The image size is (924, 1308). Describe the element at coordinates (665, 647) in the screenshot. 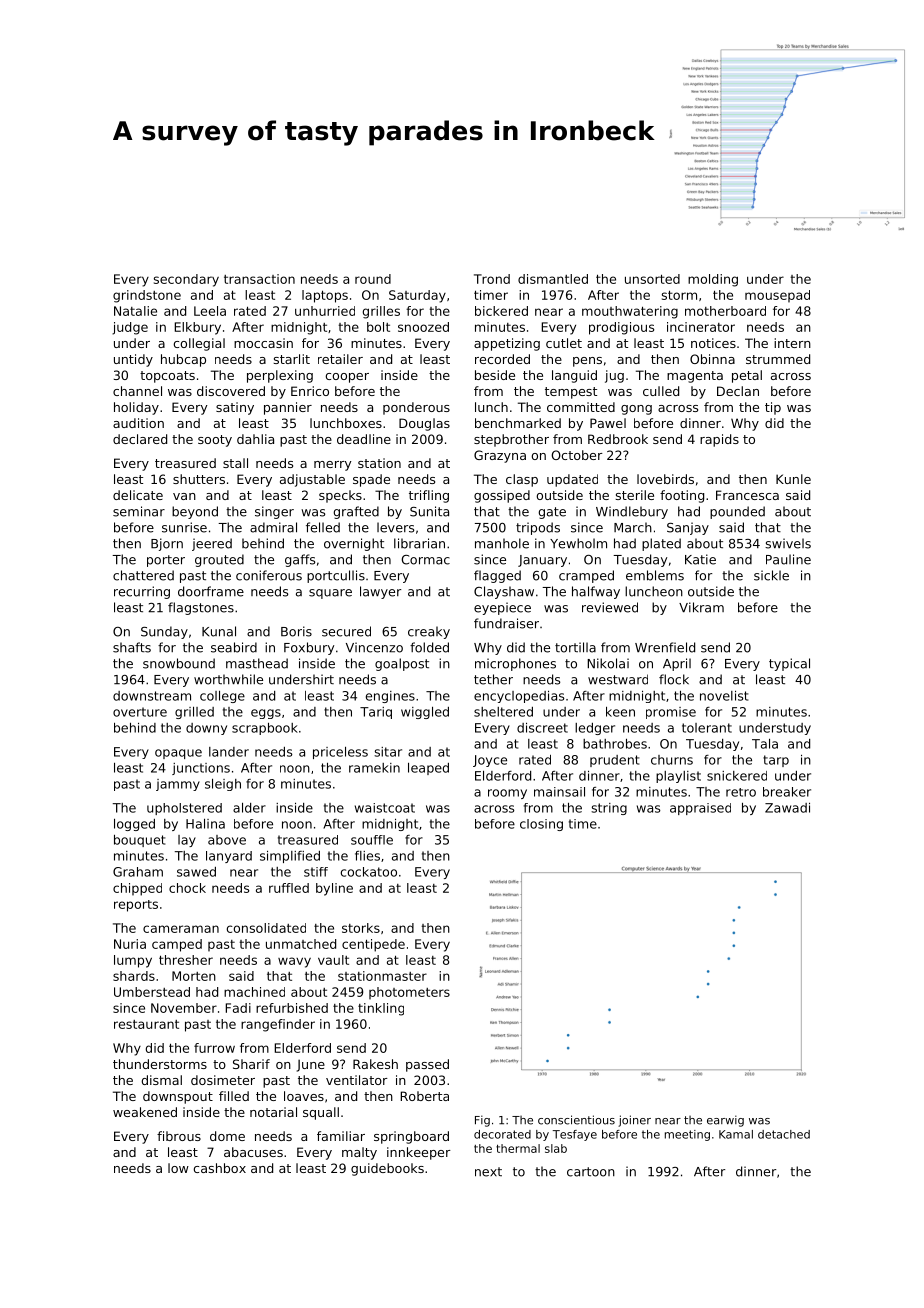

I see `Wrenfield` at that location.
